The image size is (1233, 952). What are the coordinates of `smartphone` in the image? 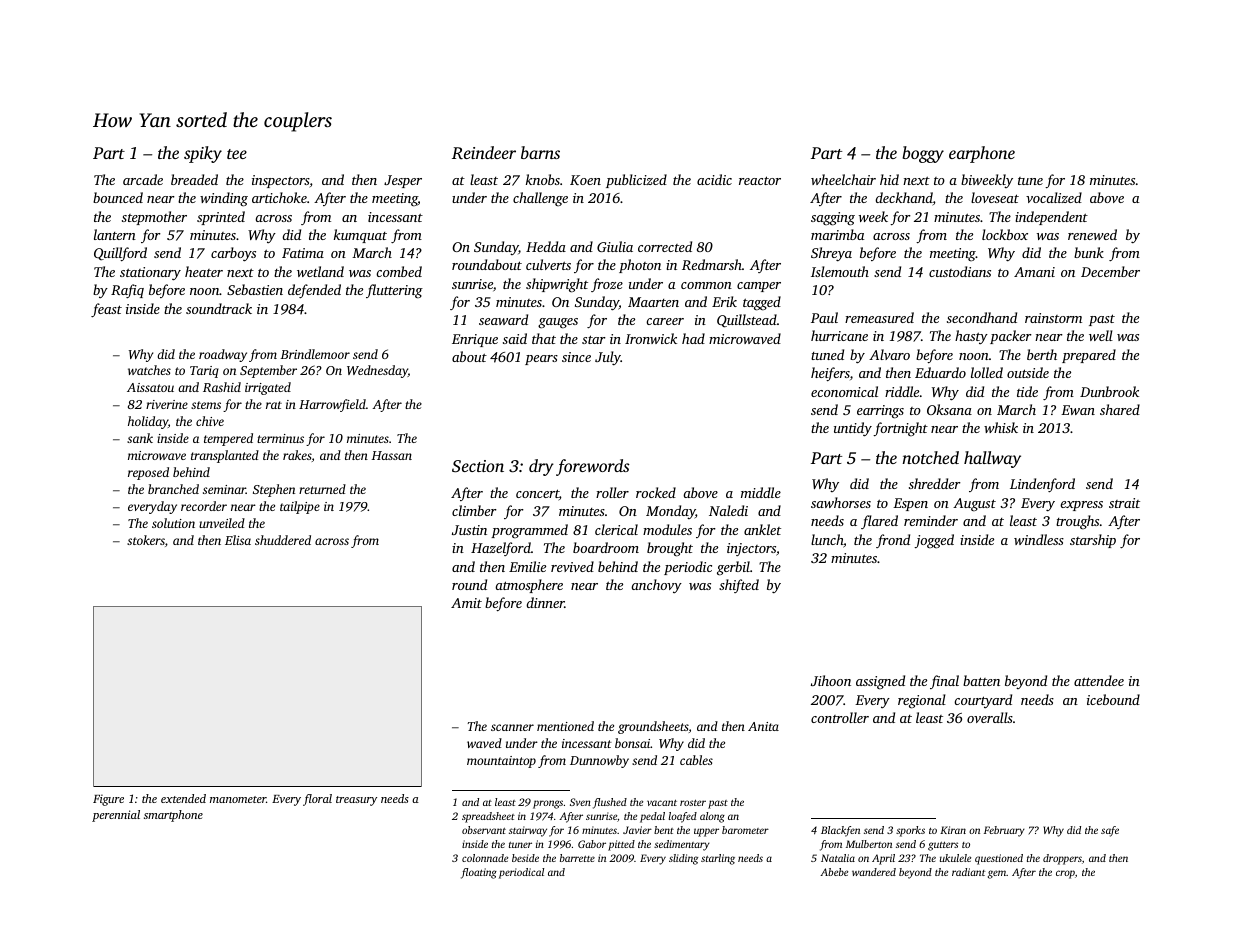 It's located at (173, 816).
